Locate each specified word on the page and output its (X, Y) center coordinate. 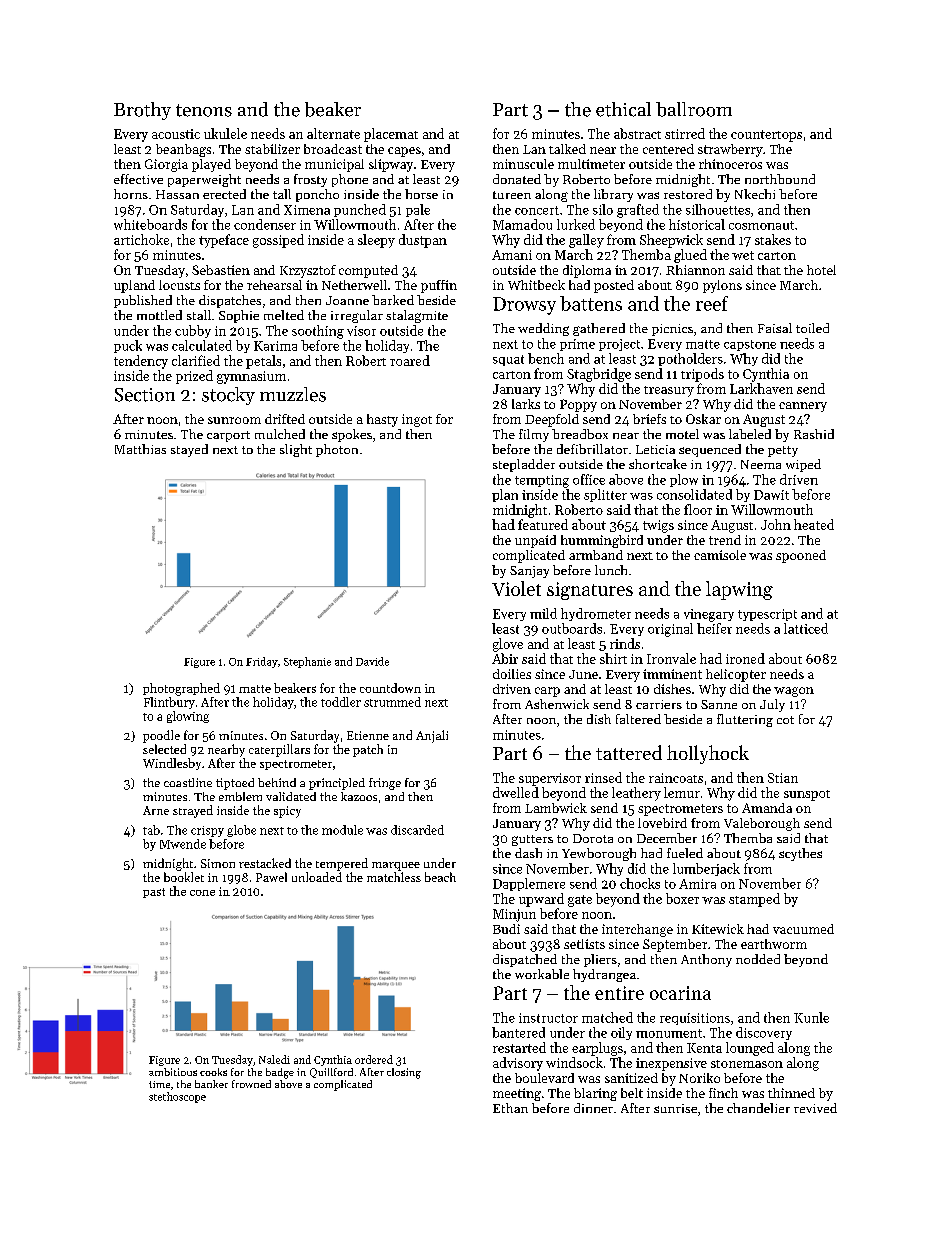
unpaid (535, 541)
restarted (519, 1047)
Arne (156, 810)
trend (725, 540)
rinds (625, 643)
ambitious (173, 1072)
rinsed (603, 777)
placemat (391, 135)
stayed (189, 450)
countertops (766, 136)
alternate (333, 133)
